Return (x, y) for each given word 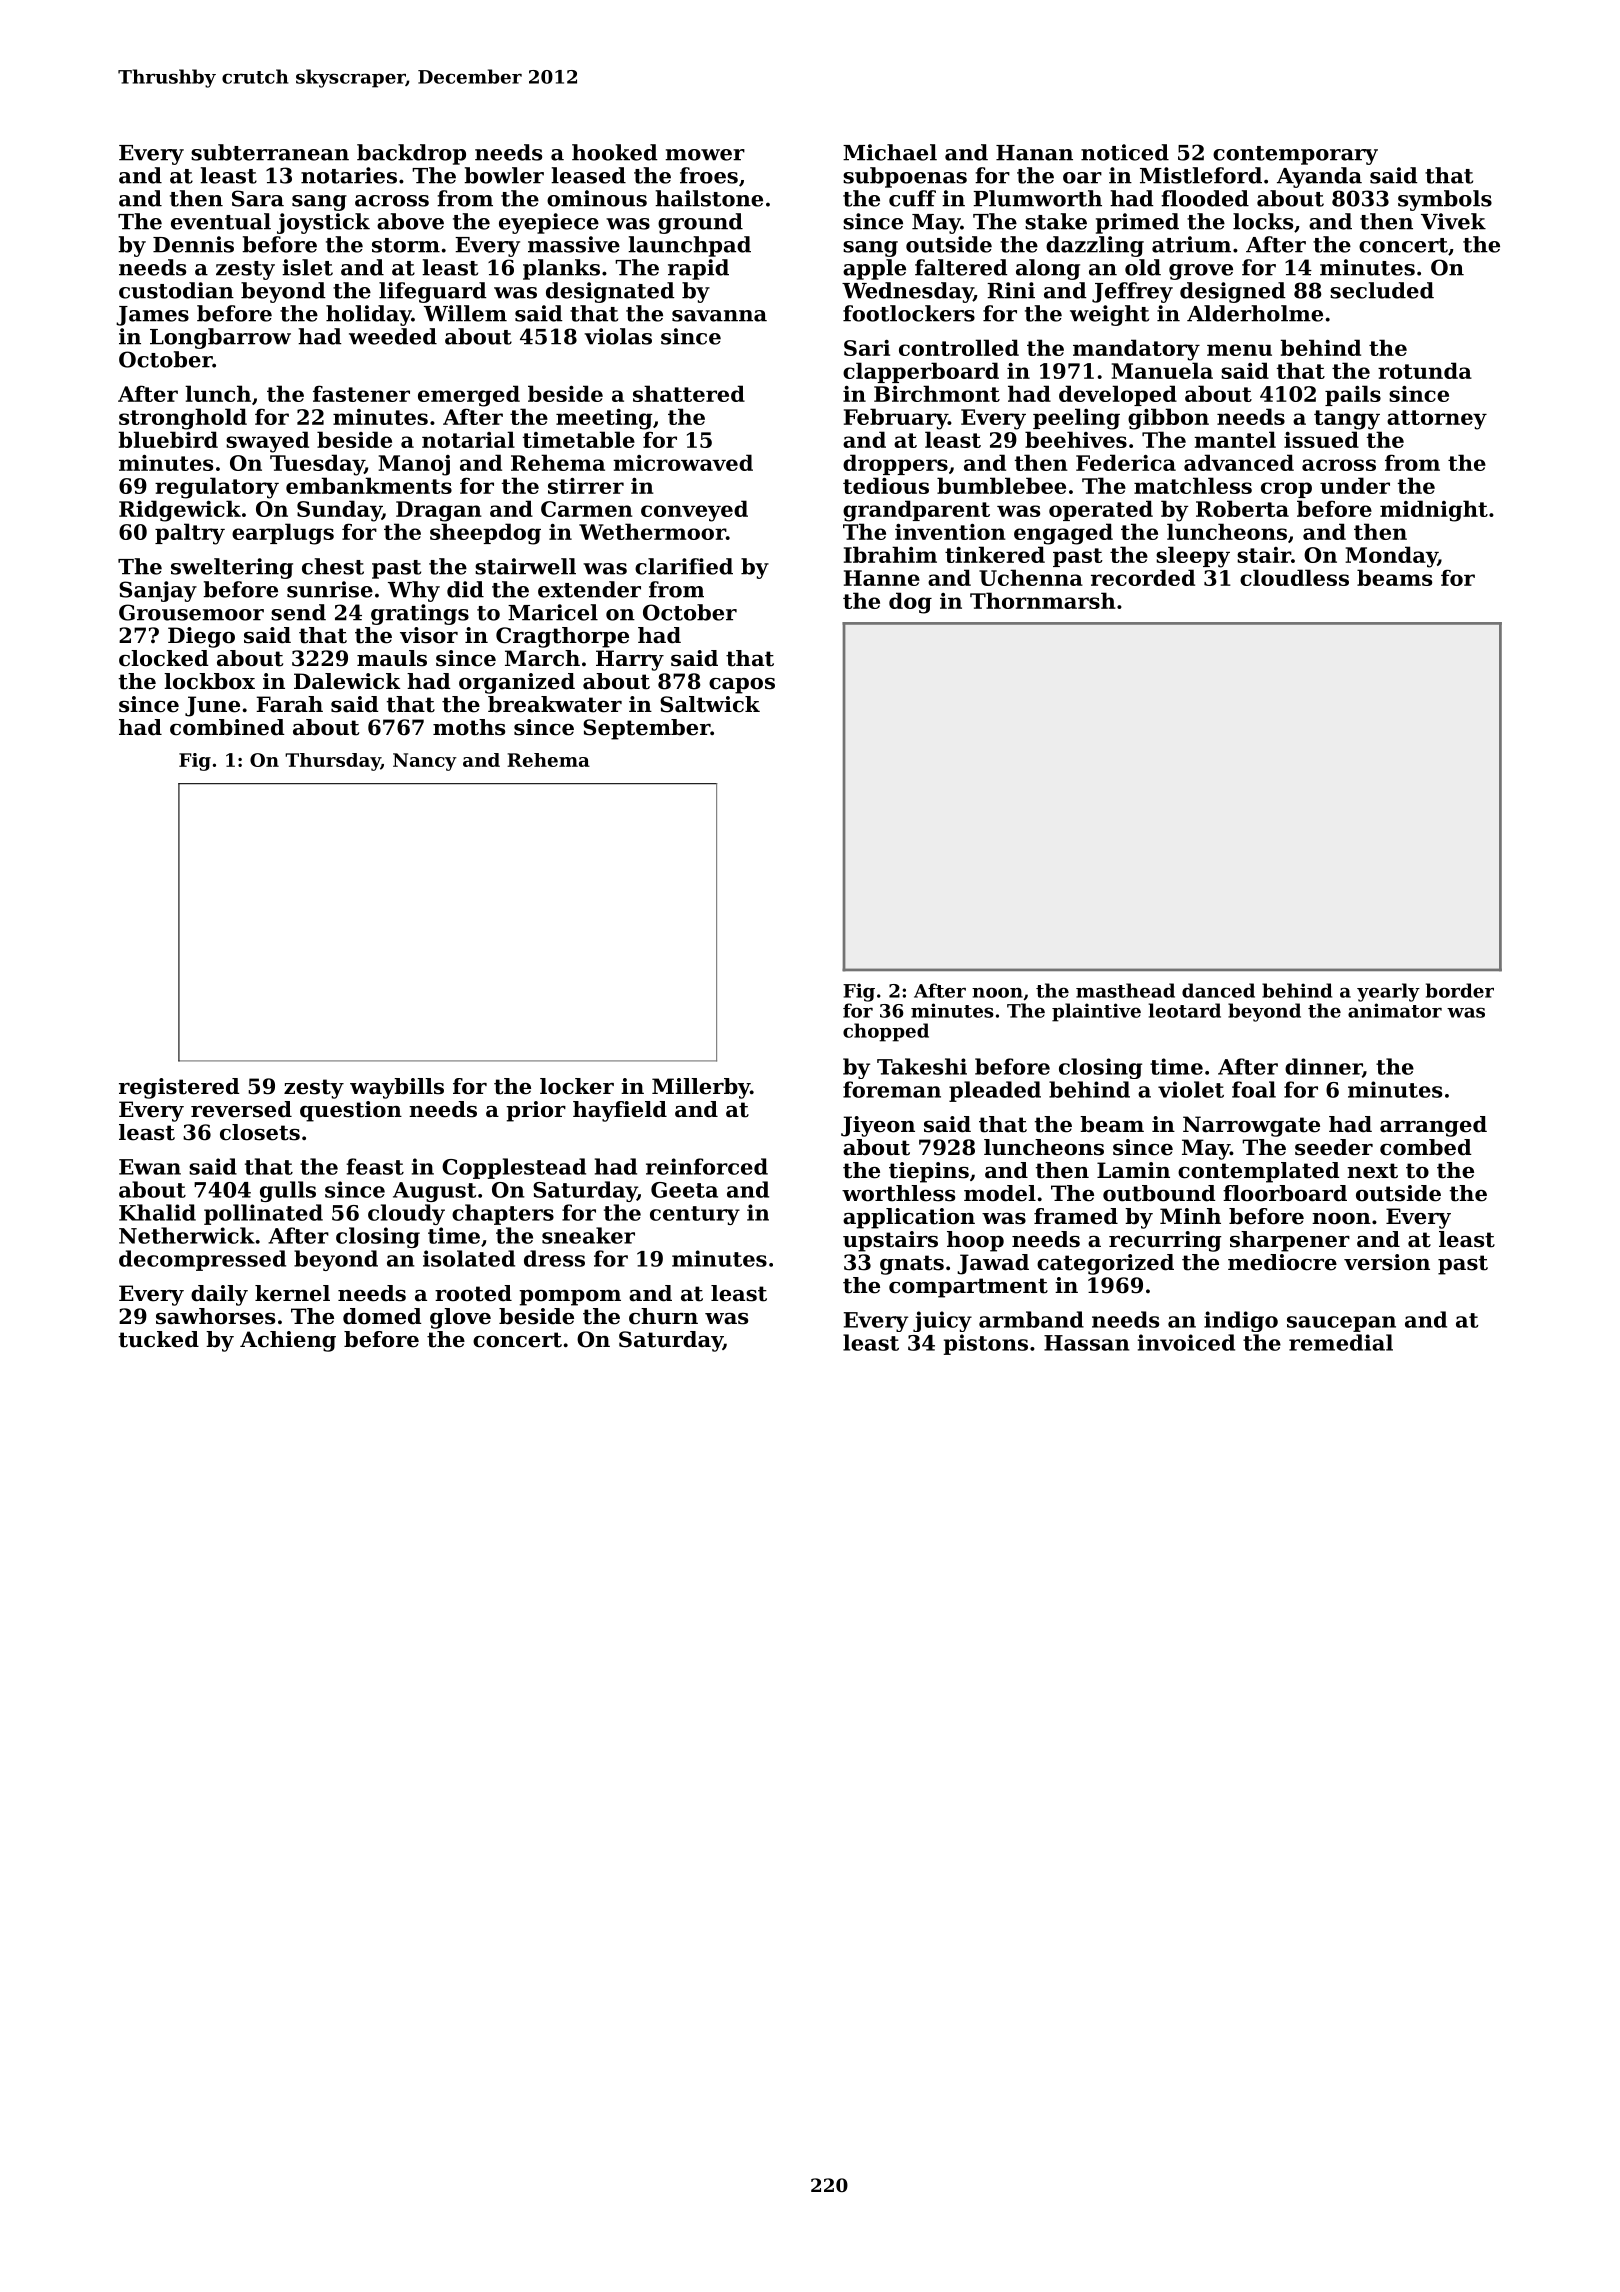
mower (705, 155)
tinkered (995, 554)
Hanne (882, 578)
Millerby (701, 1088)
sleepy (1193, 557)
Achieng (288, 1341)
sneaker (588, 1235)
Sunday (339, 511)
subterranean (270, 152)
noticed (1125, 152)
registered (179, 1088)
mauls (392, 658)
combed (1426, 1147)
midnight (1434, 511)
